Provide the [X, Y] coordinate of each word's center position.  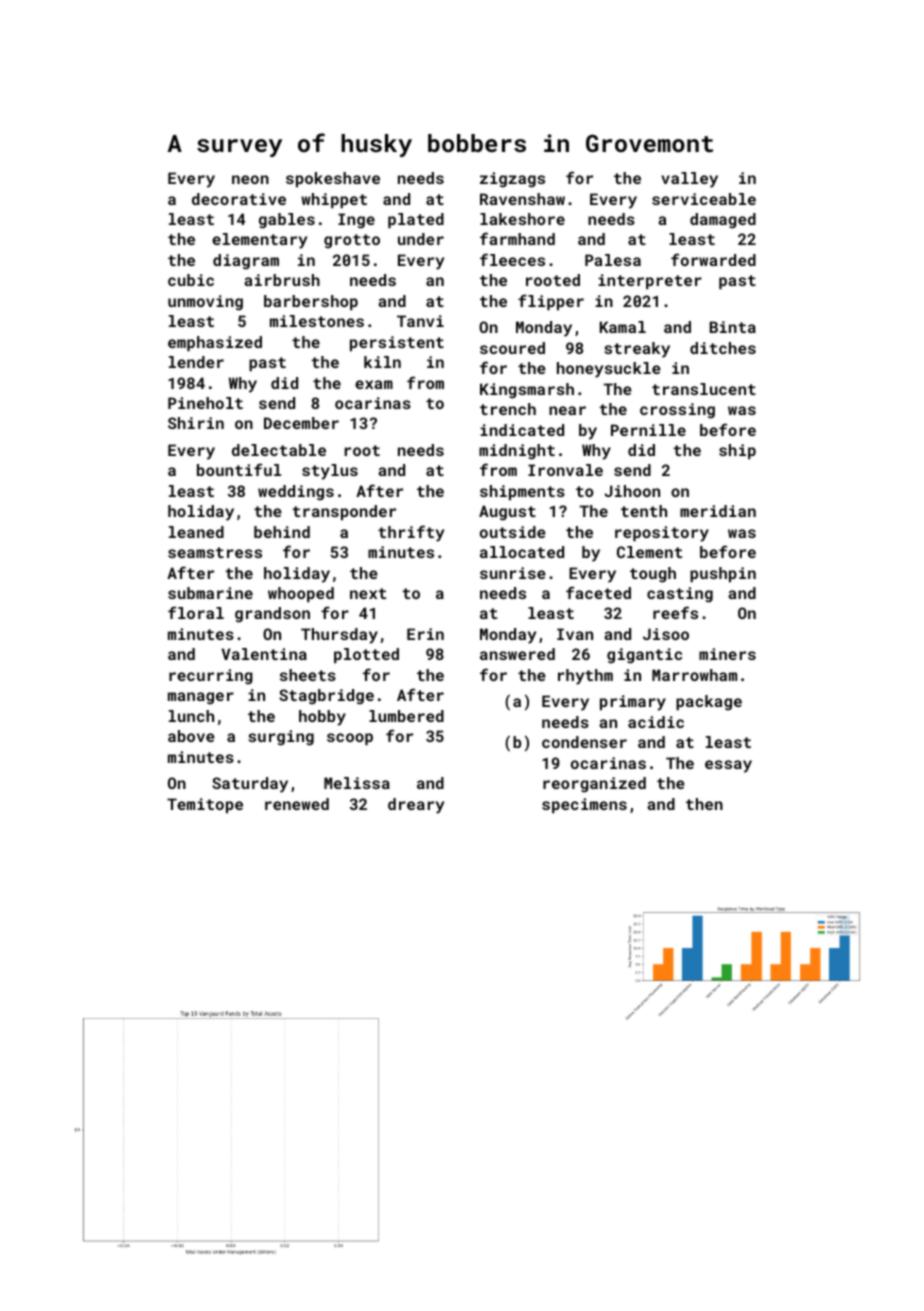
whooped [301, 594]
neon [250, 179]
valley [689, 180]
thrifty [411, 533]
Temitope [205, 805]
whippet [334, 200]
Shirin [196, 423]
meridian [718, 511]
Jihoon [632, 491]
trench [508, 409]
